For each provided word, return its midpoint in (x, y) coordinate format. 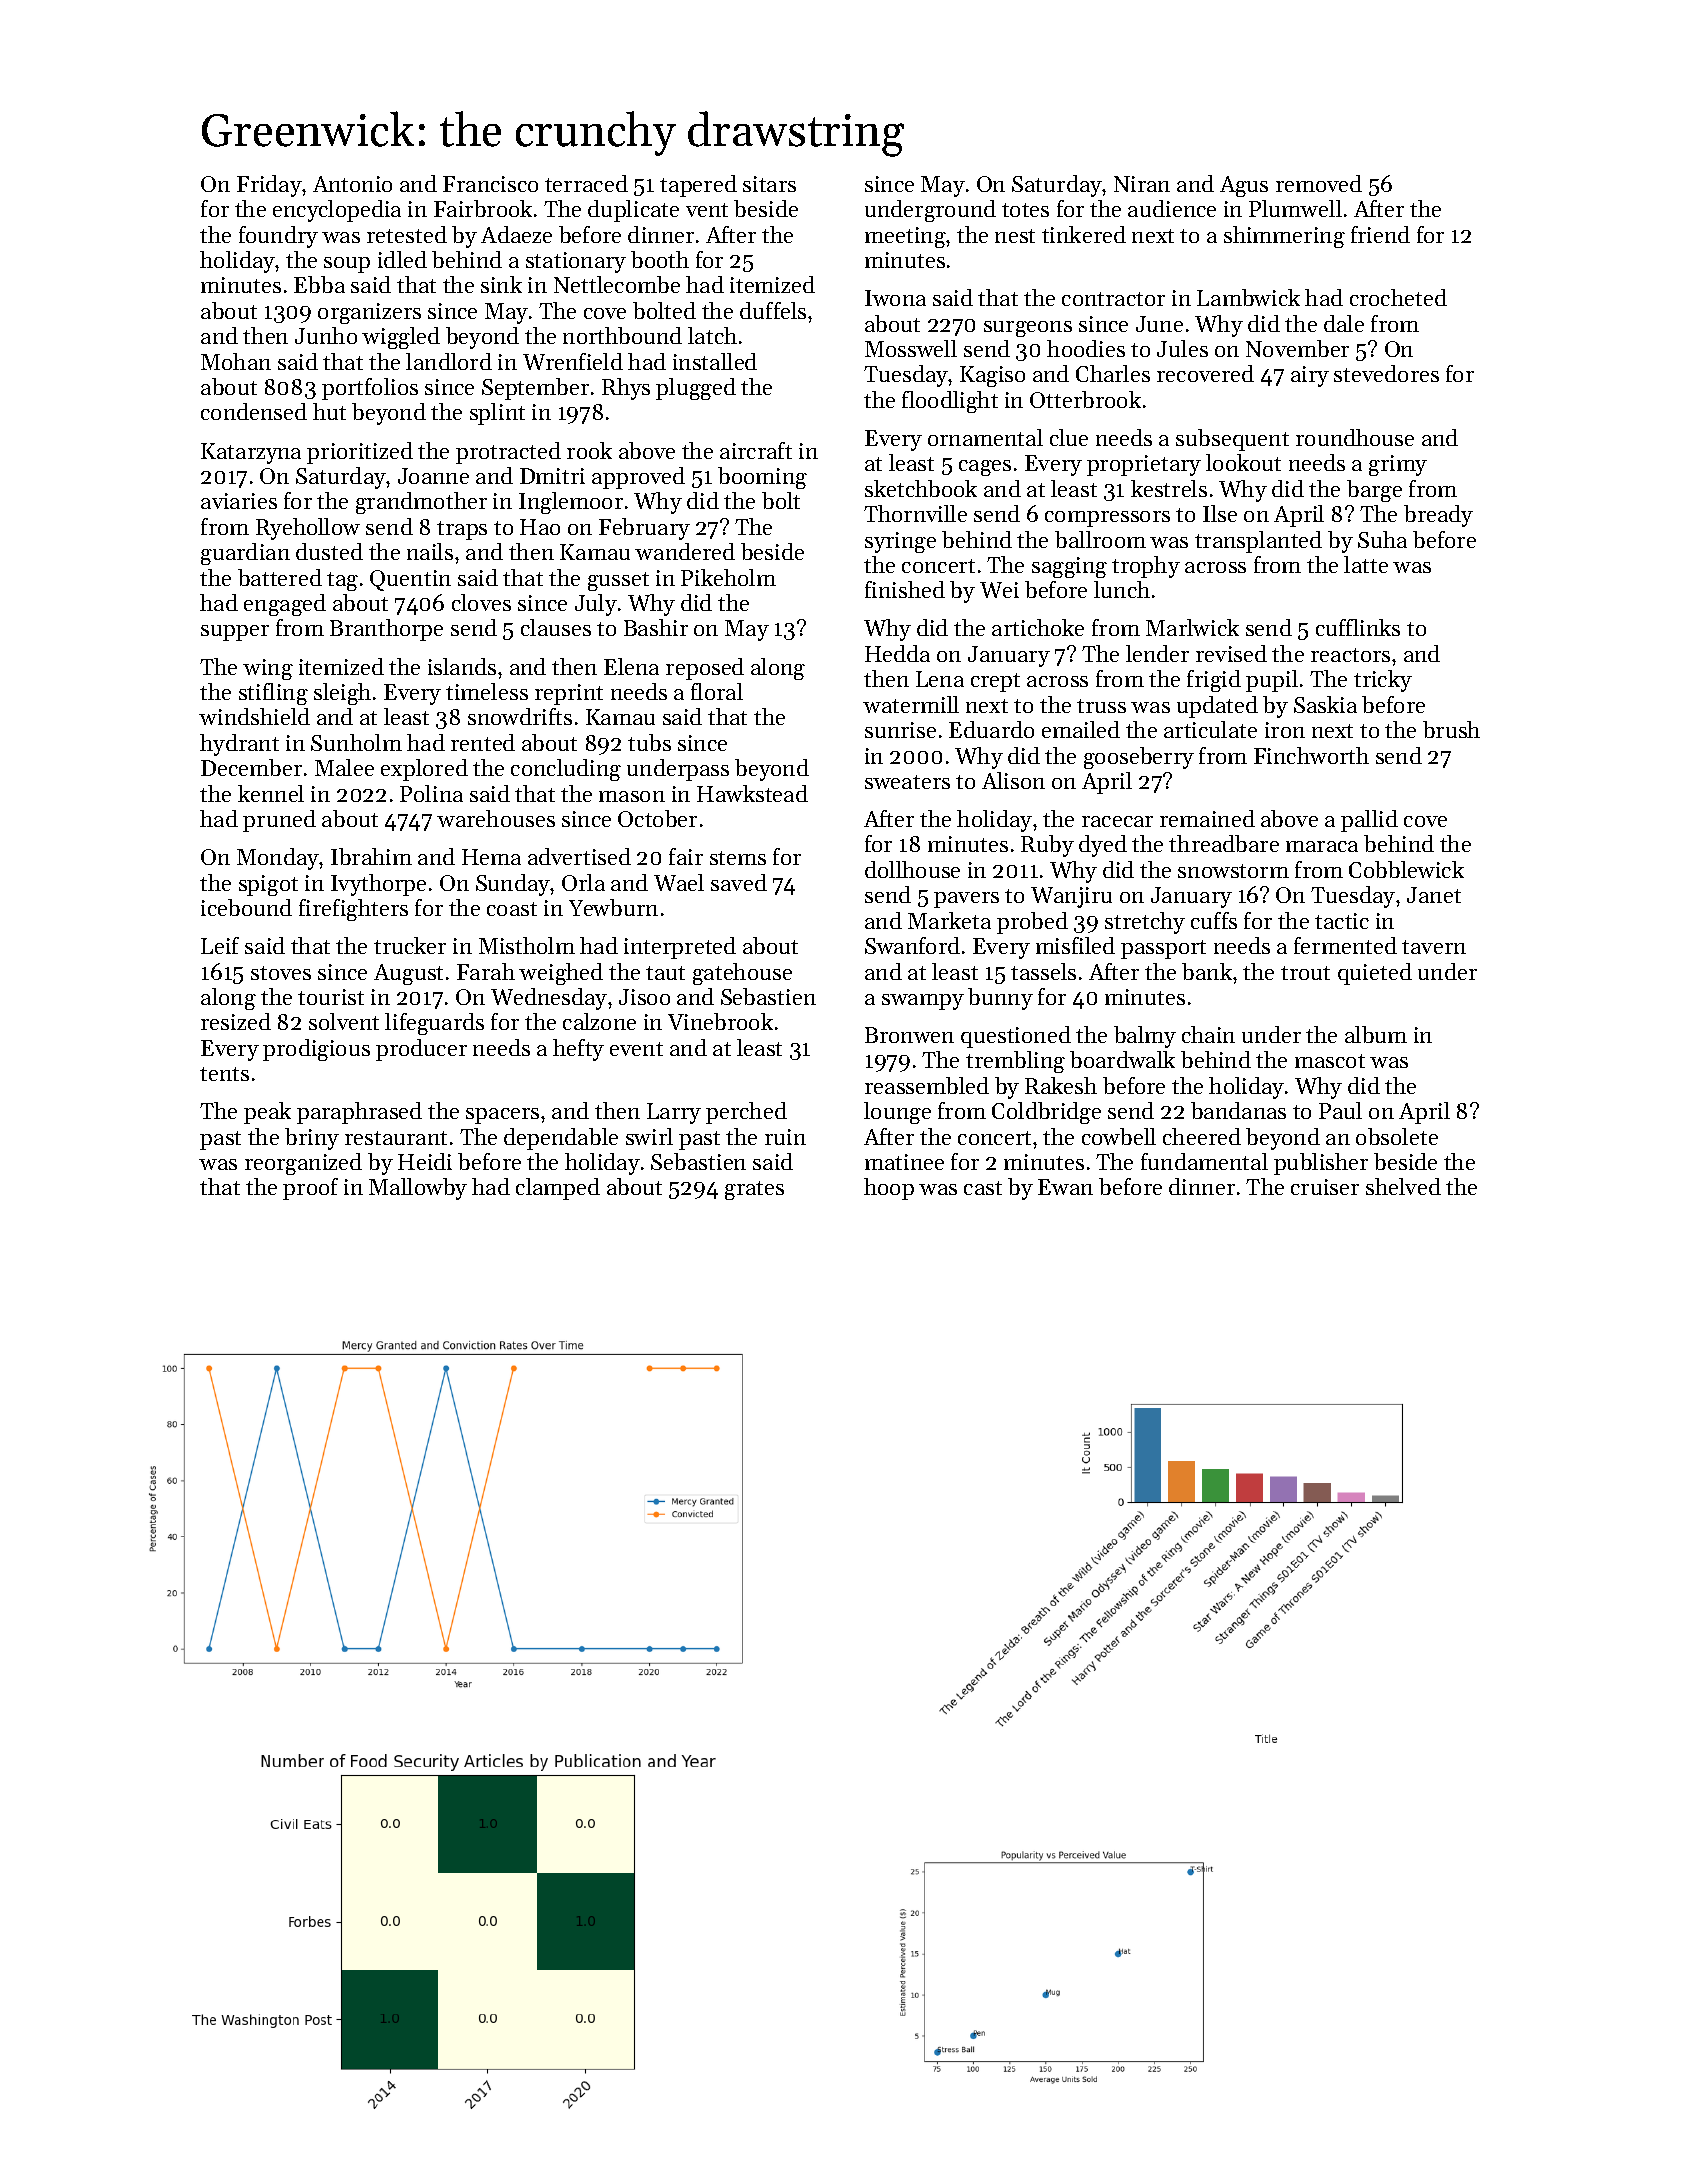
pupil (1272, 681)
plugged (696, 389)
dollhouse (912, 869)
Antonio (352, 184)
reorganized (303, 1164)
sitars (769, 184)
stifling (273, 694)
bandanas (1238, 1110)
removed (1319, 183)
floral (717, 691)
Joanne (433, 476)
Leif (220, 945)
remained (1207, 818)
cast (983, 1188)
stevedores (1386, 373)
